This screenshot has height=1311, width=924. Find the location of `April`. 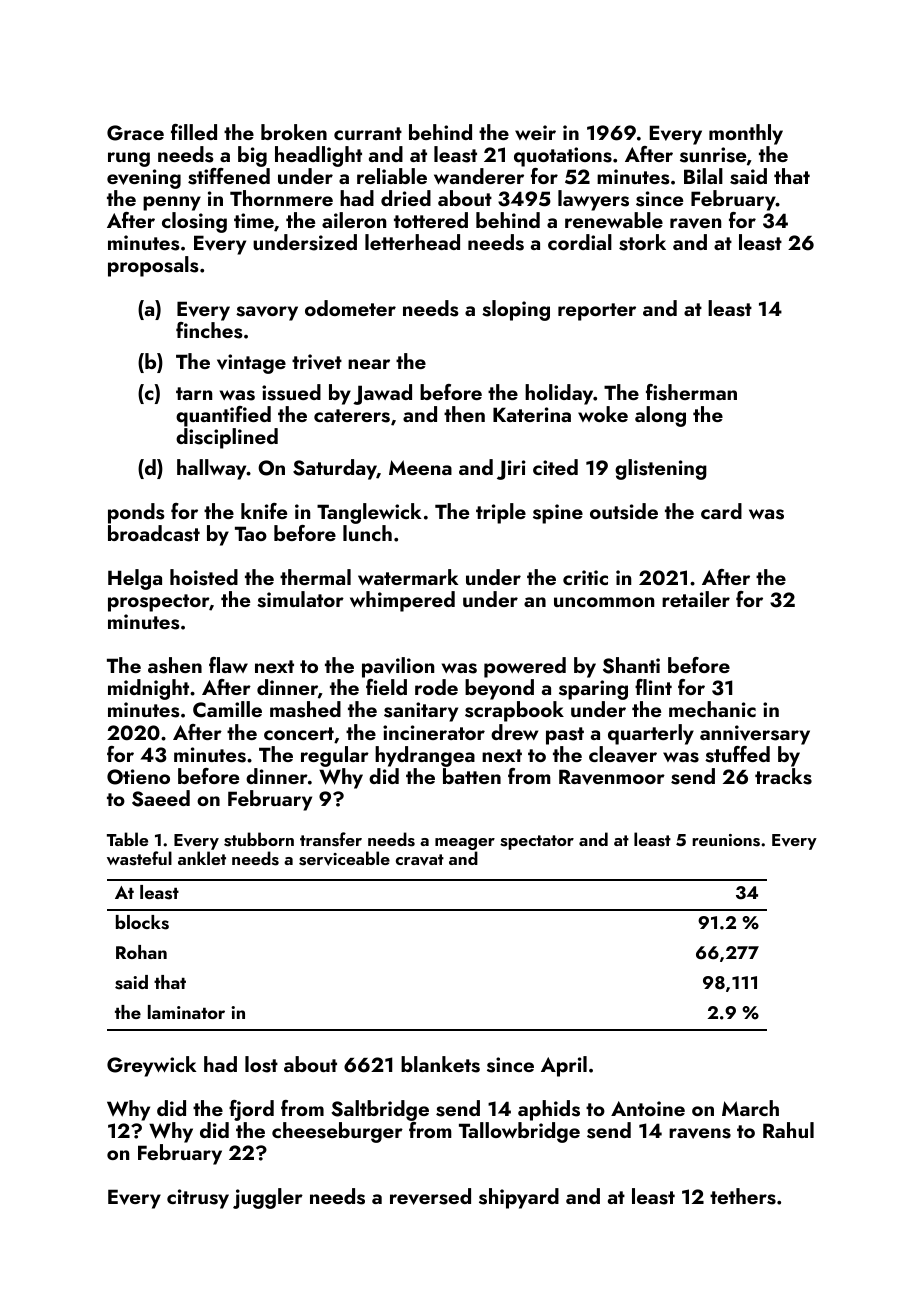

April is located at coordinates (564, 1066).
